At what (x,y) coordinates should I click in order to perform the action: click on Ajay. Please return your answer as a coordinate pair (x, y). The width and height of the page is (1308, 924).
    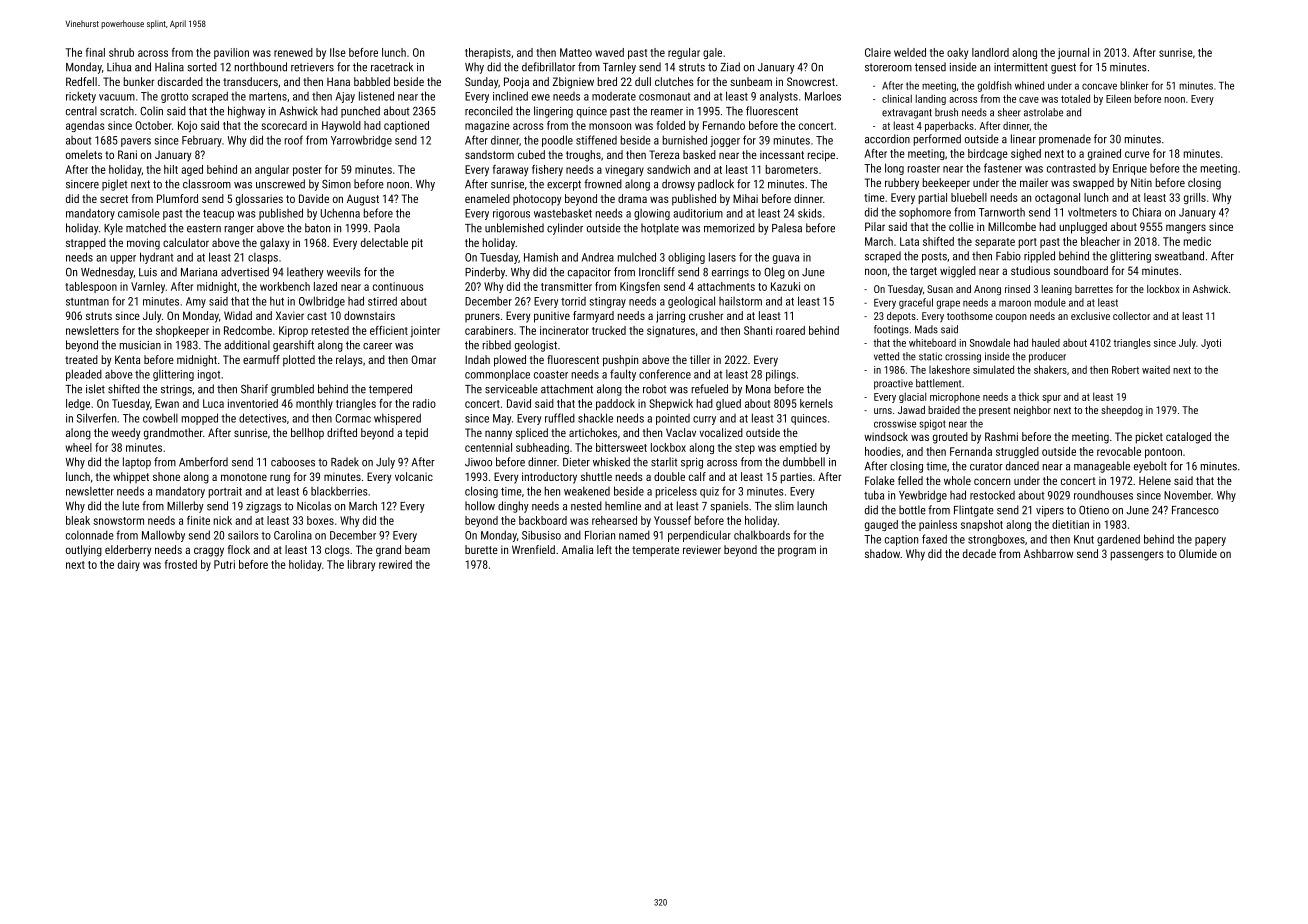
    Looking at the image, I should click on (345, 97).
